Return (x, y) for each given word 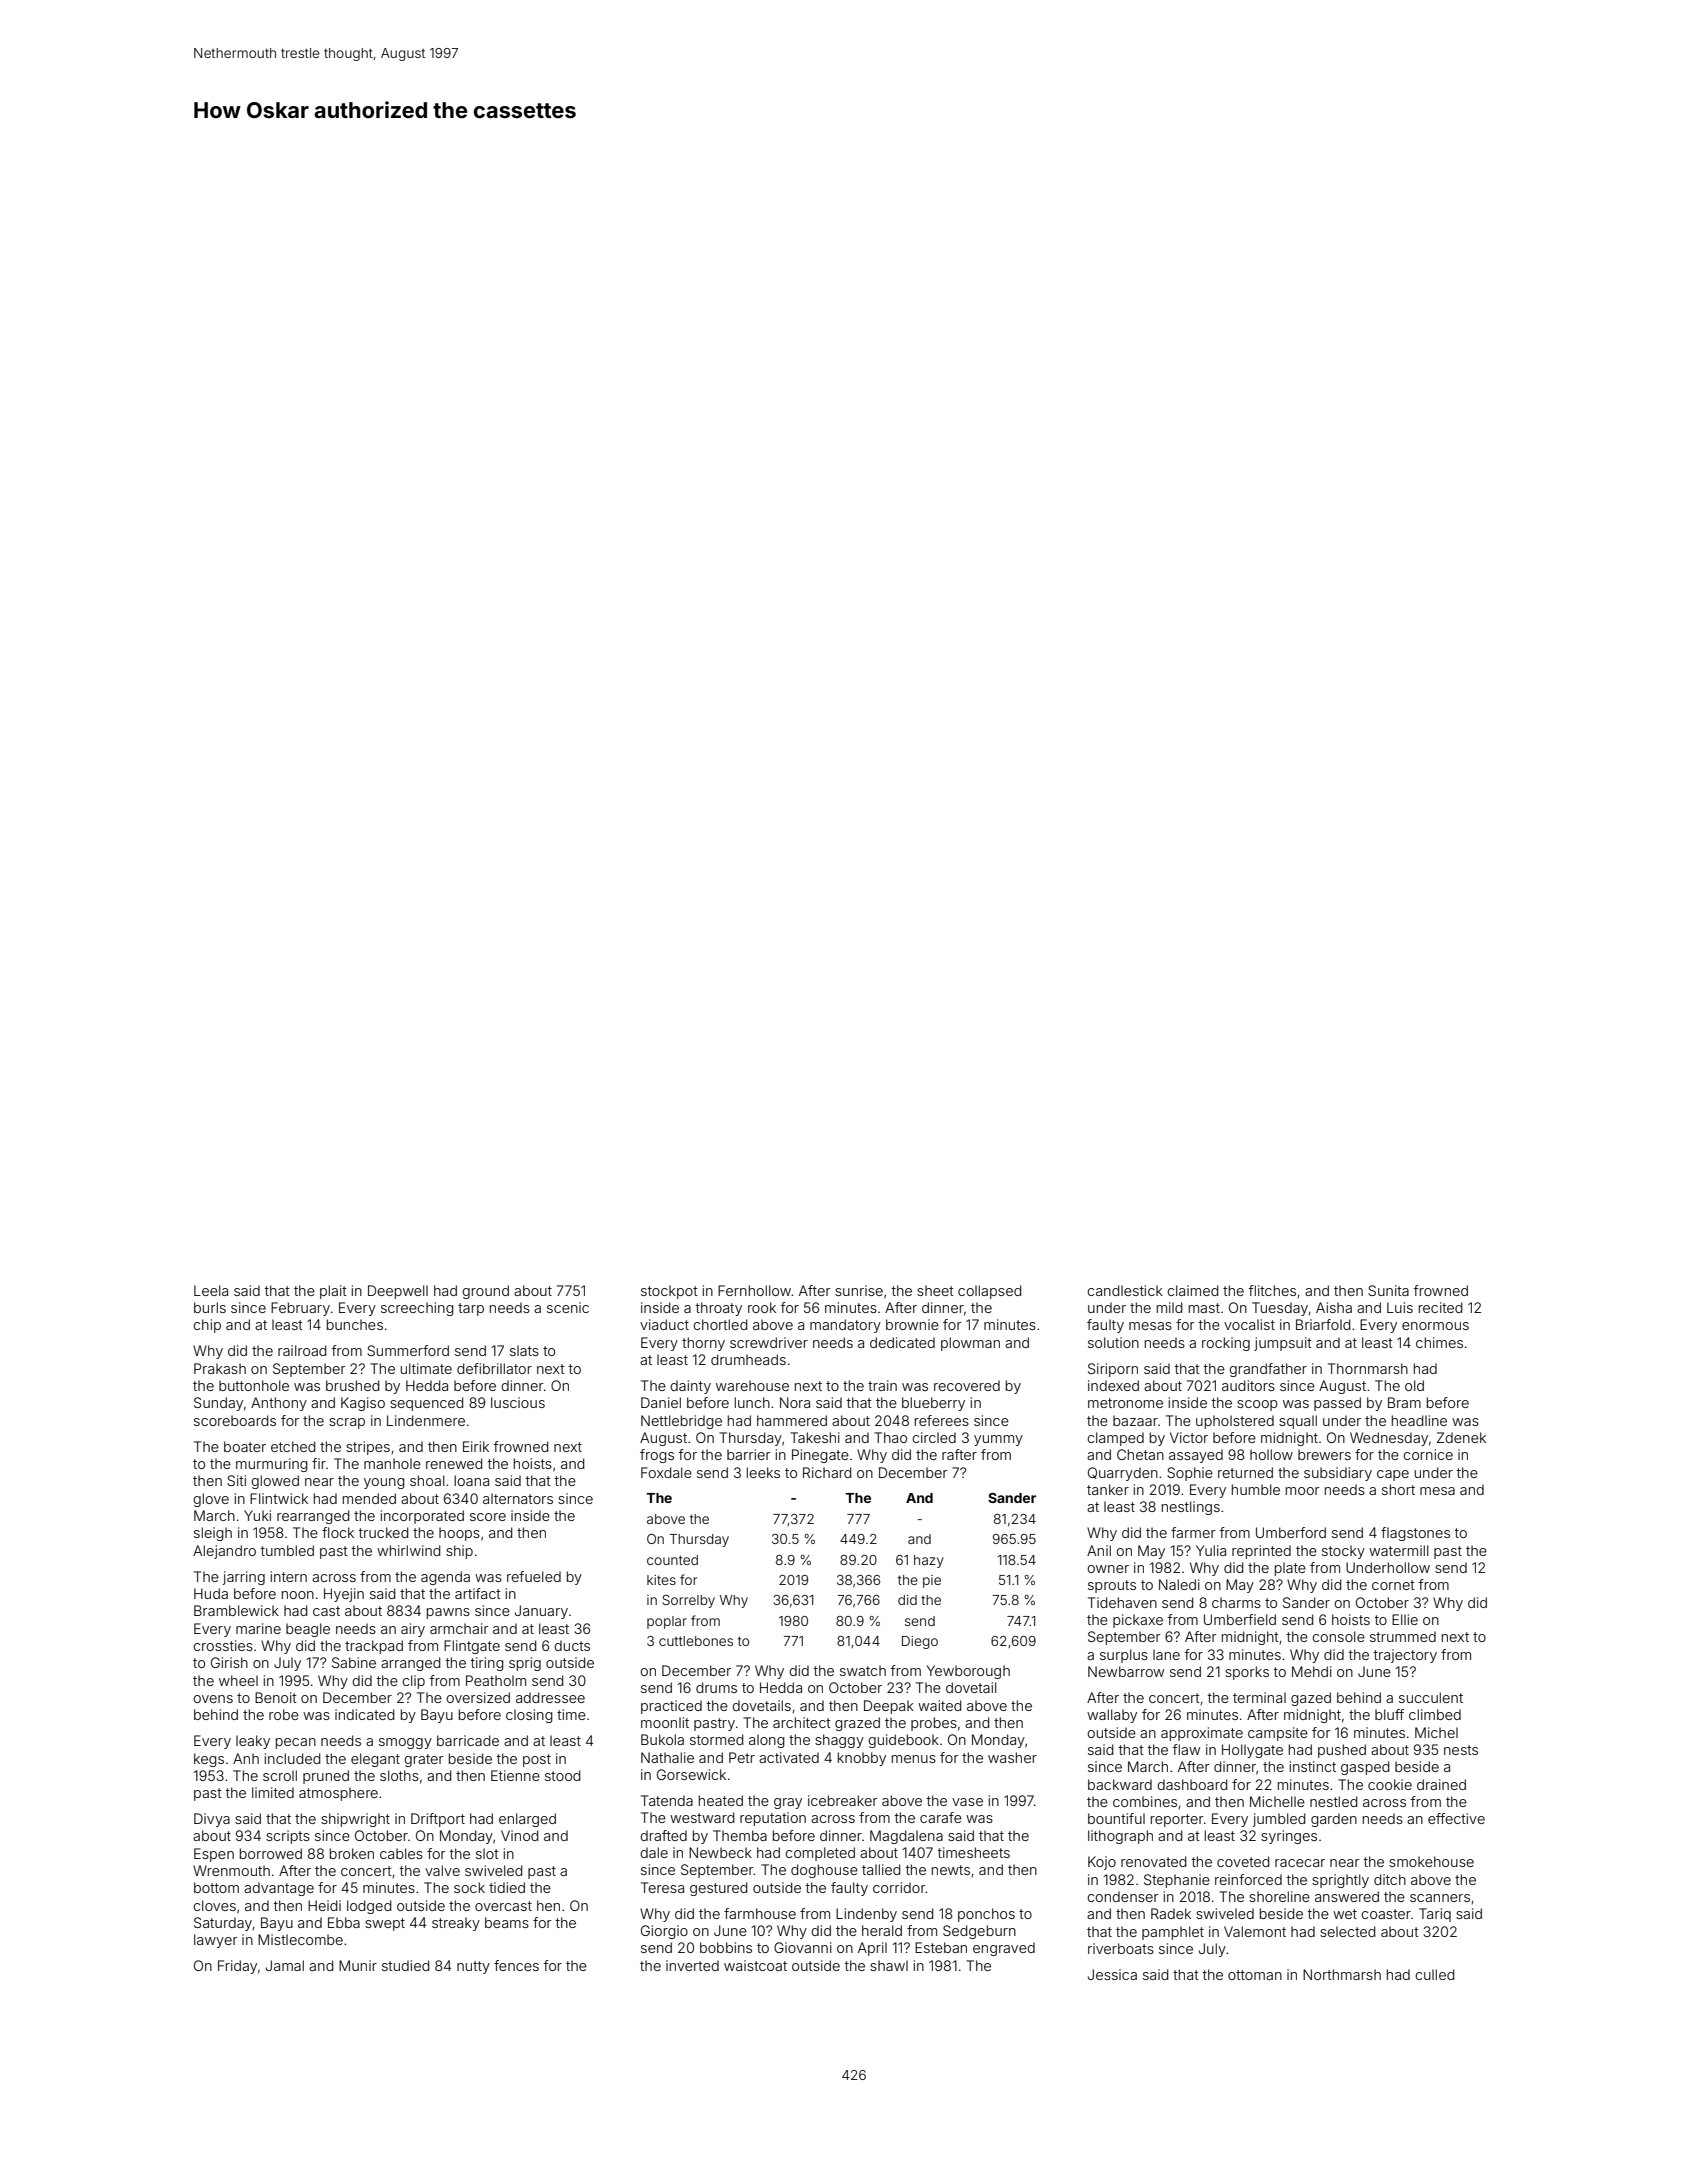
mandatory (845, 1326)
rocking (1226, 1344)
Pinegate (820, 1456)
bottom (216, 1887)
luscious (518, 1402)
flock (338, 1532)
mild (1170, 1307)
